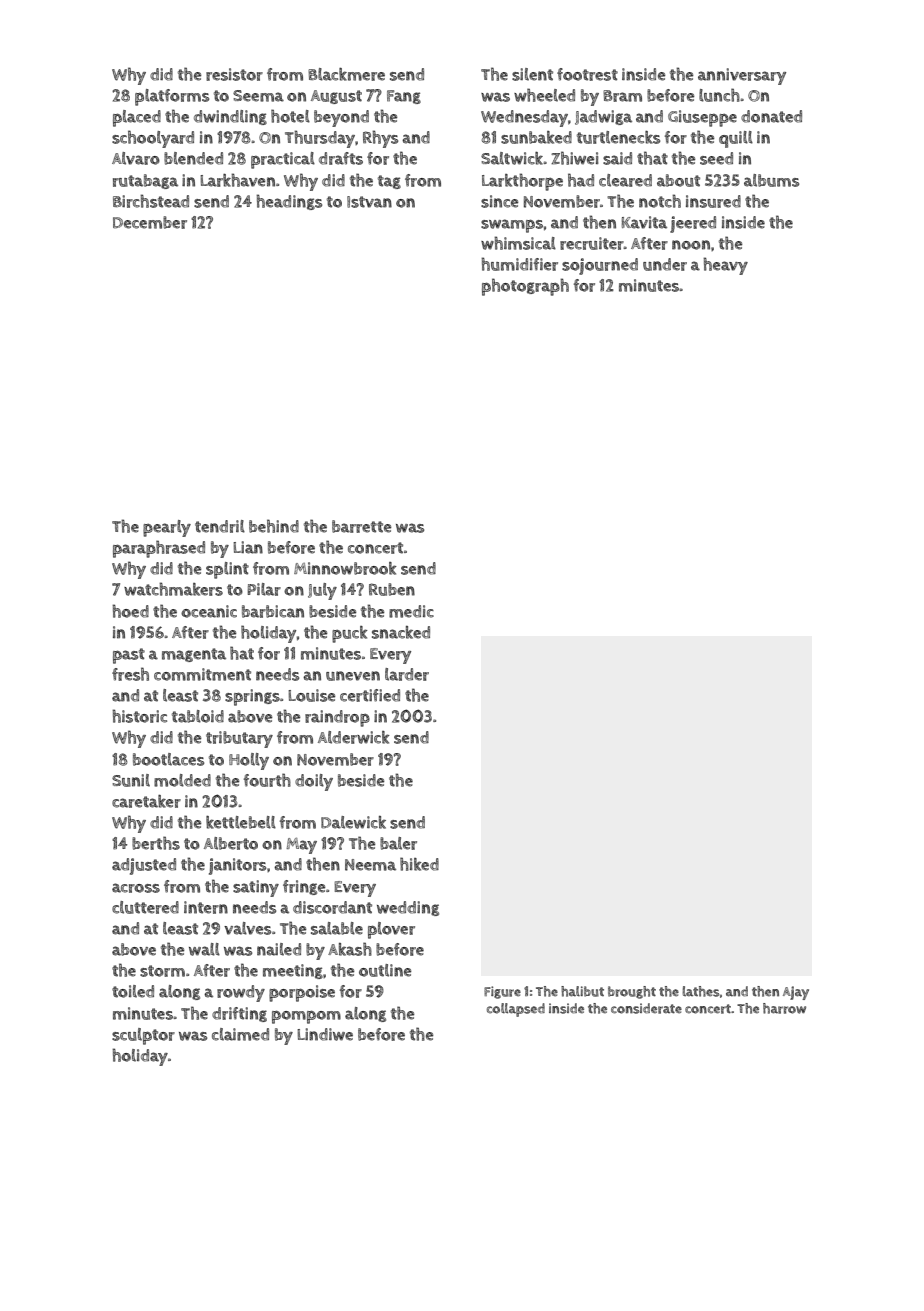 The image size is (924, 1311). I want to click on blended, so click(193, 158).
